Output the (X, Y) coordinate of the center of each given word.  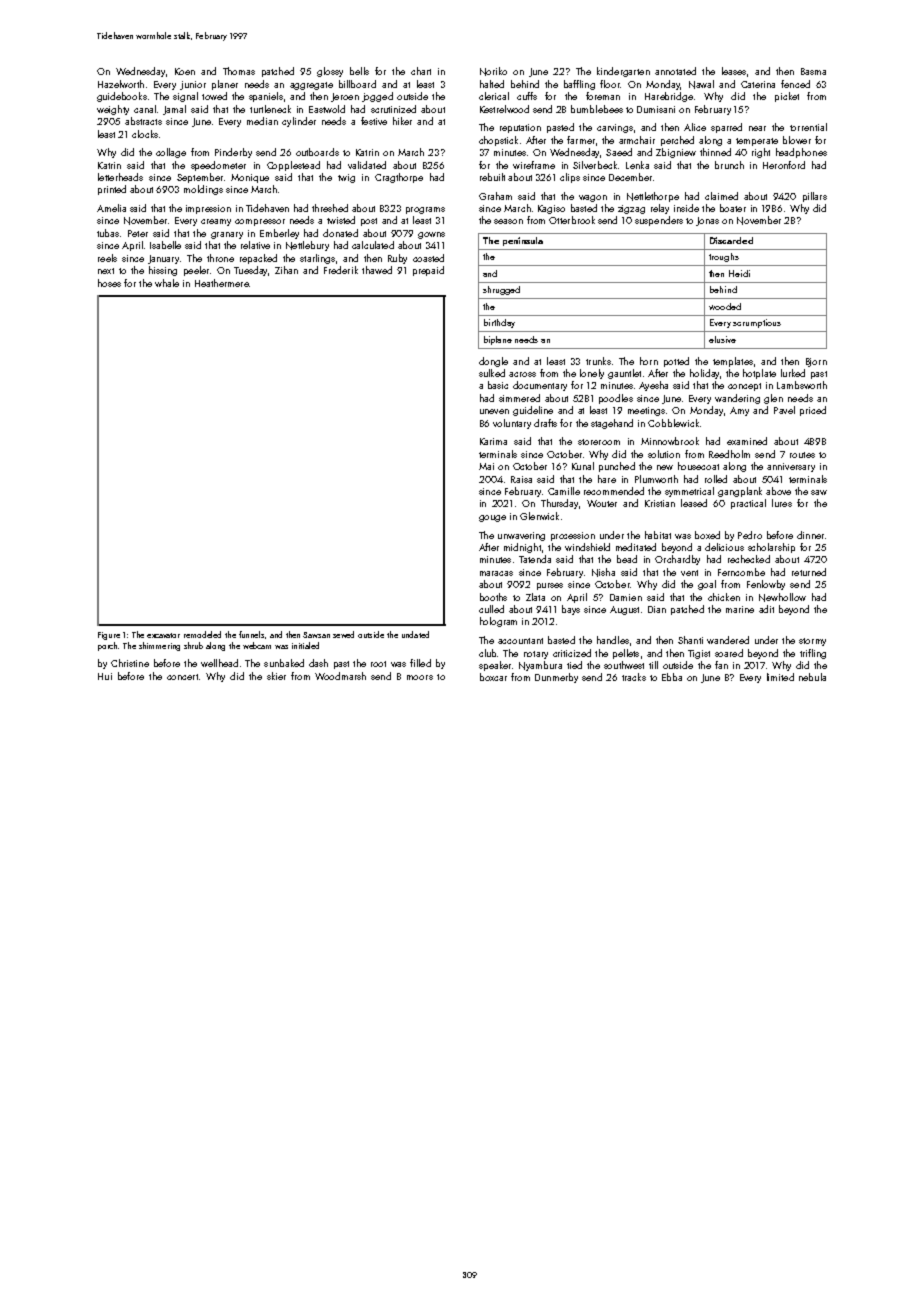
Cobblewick (673, 423)
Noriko (493, 71)
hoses (109, 283)
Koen (185, 71)
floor (610, 84)
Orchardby (677, 560)
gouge (492, 518)
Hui (105, 676)
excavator (163, 635)
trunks (598, 361)
